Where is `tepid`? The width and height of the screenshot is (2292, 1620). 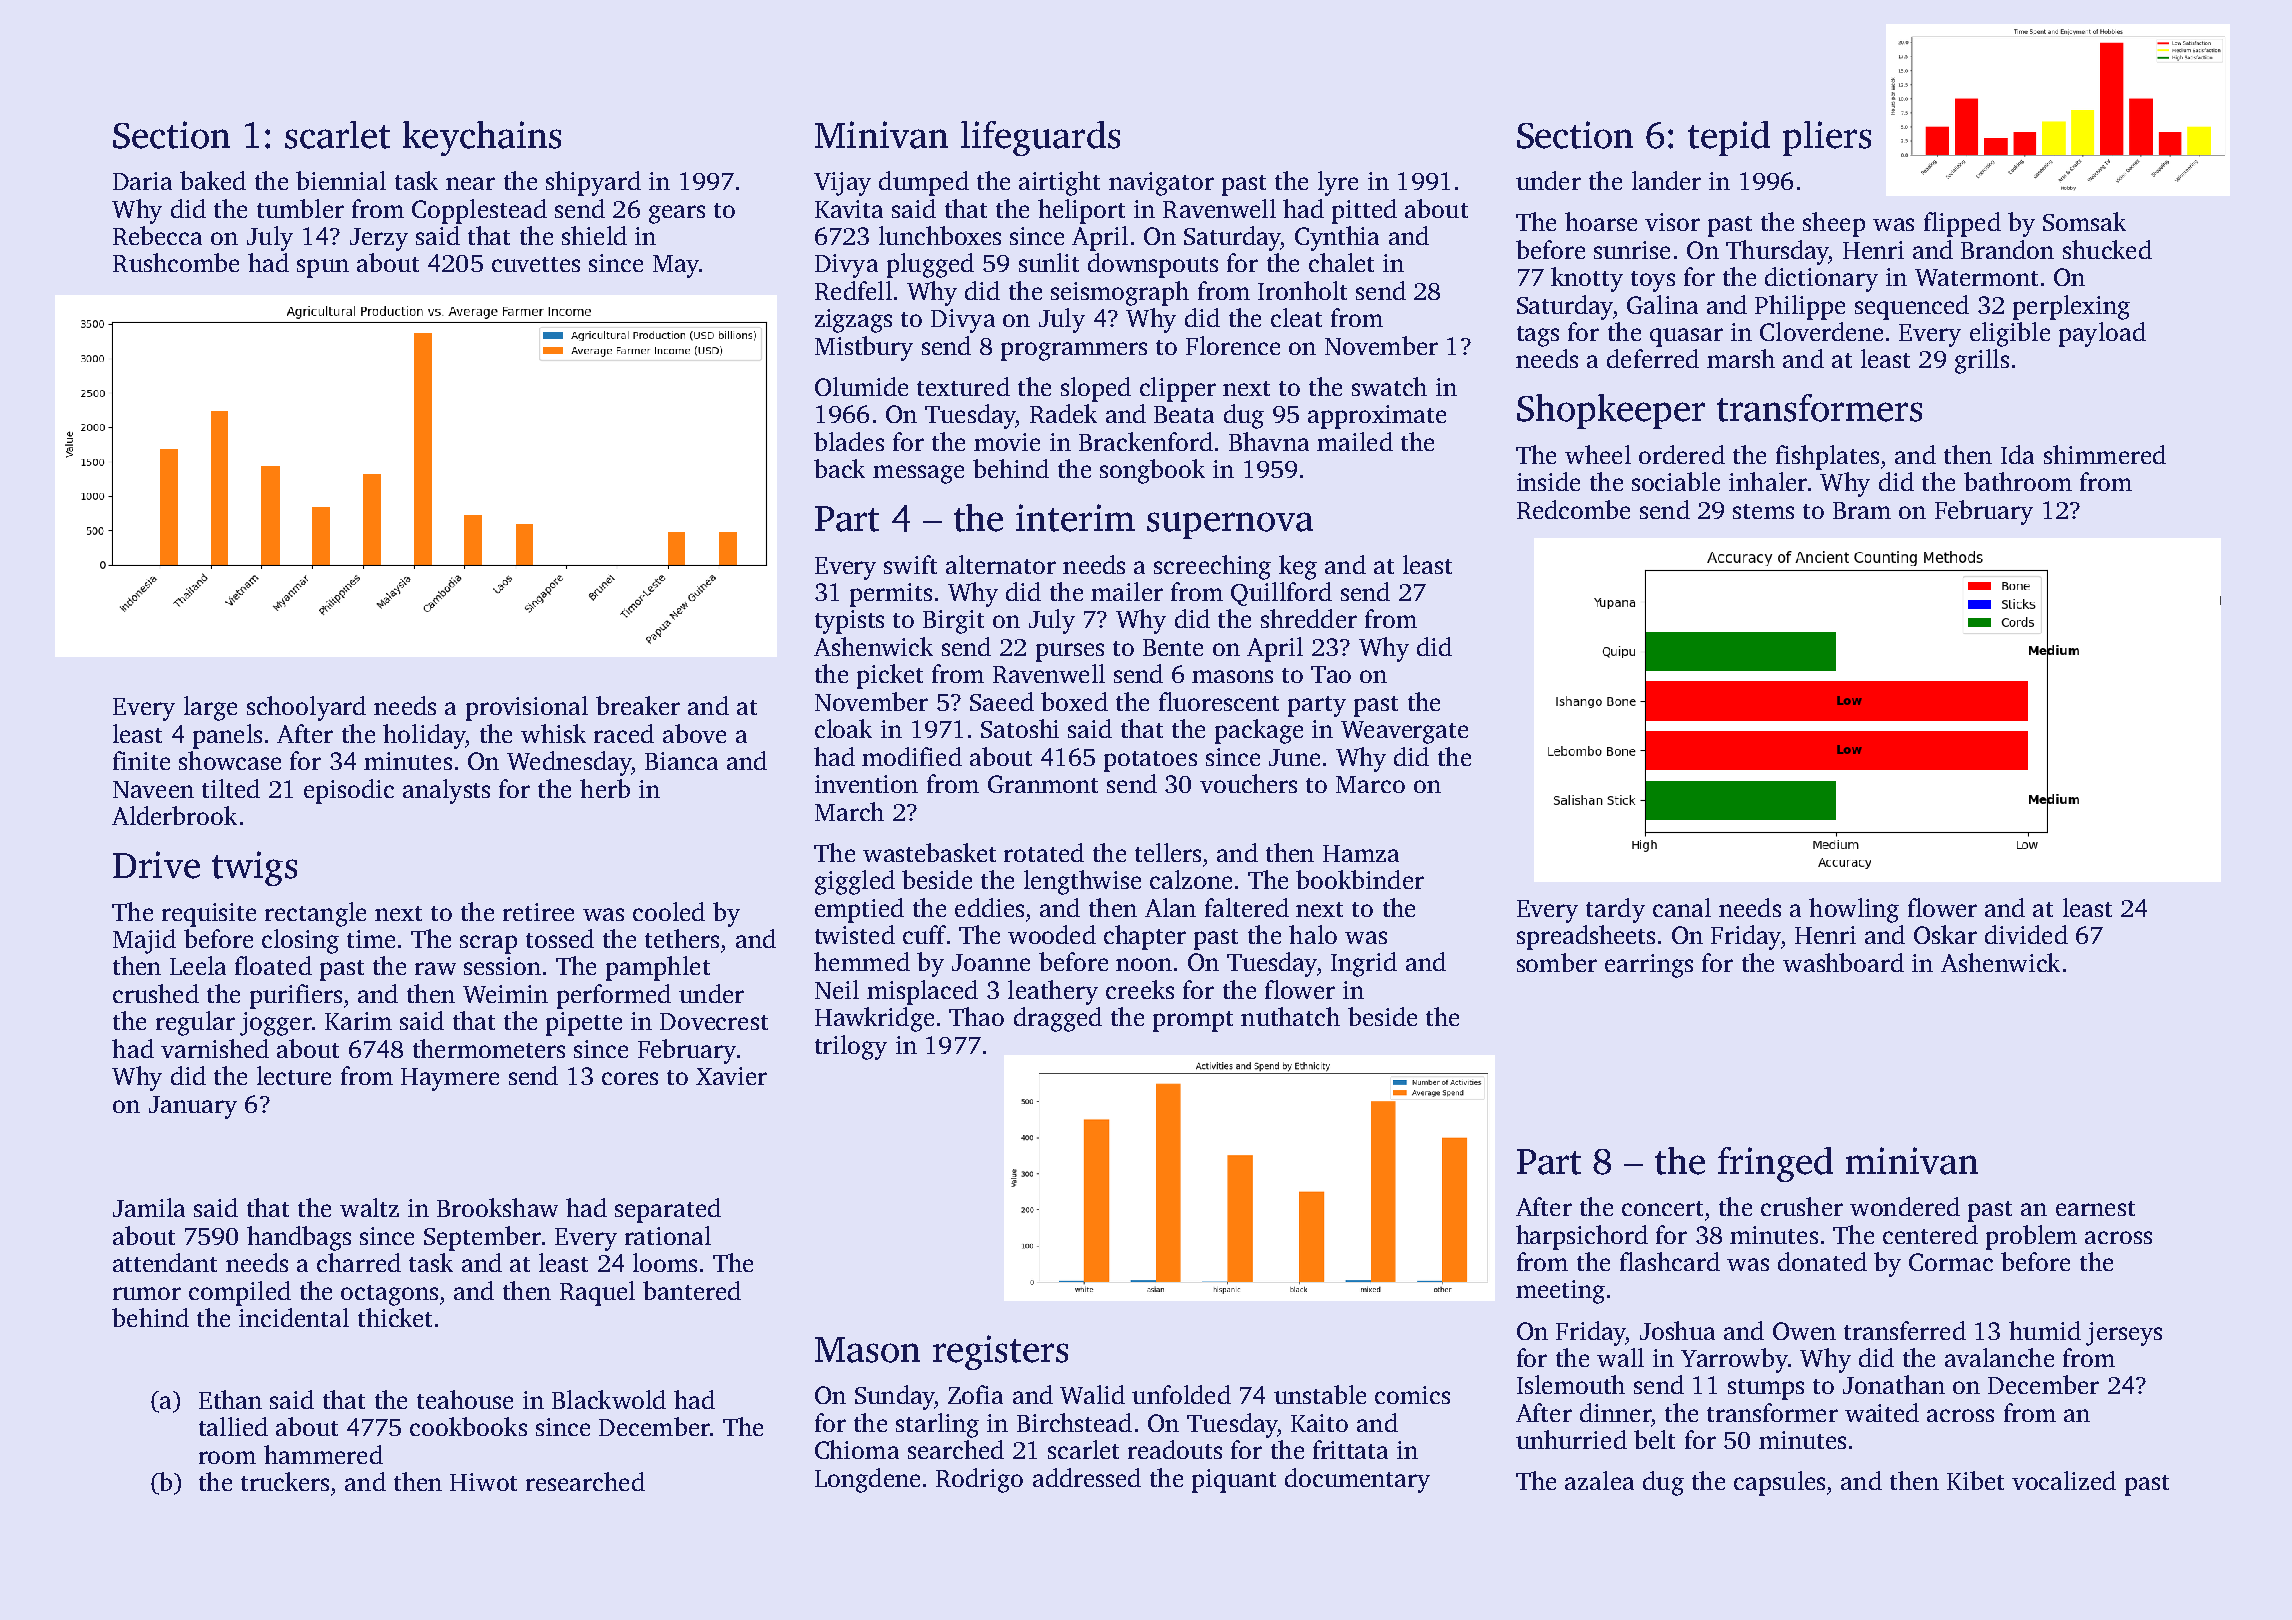
tepid is located at coordinates (1729, 138).
